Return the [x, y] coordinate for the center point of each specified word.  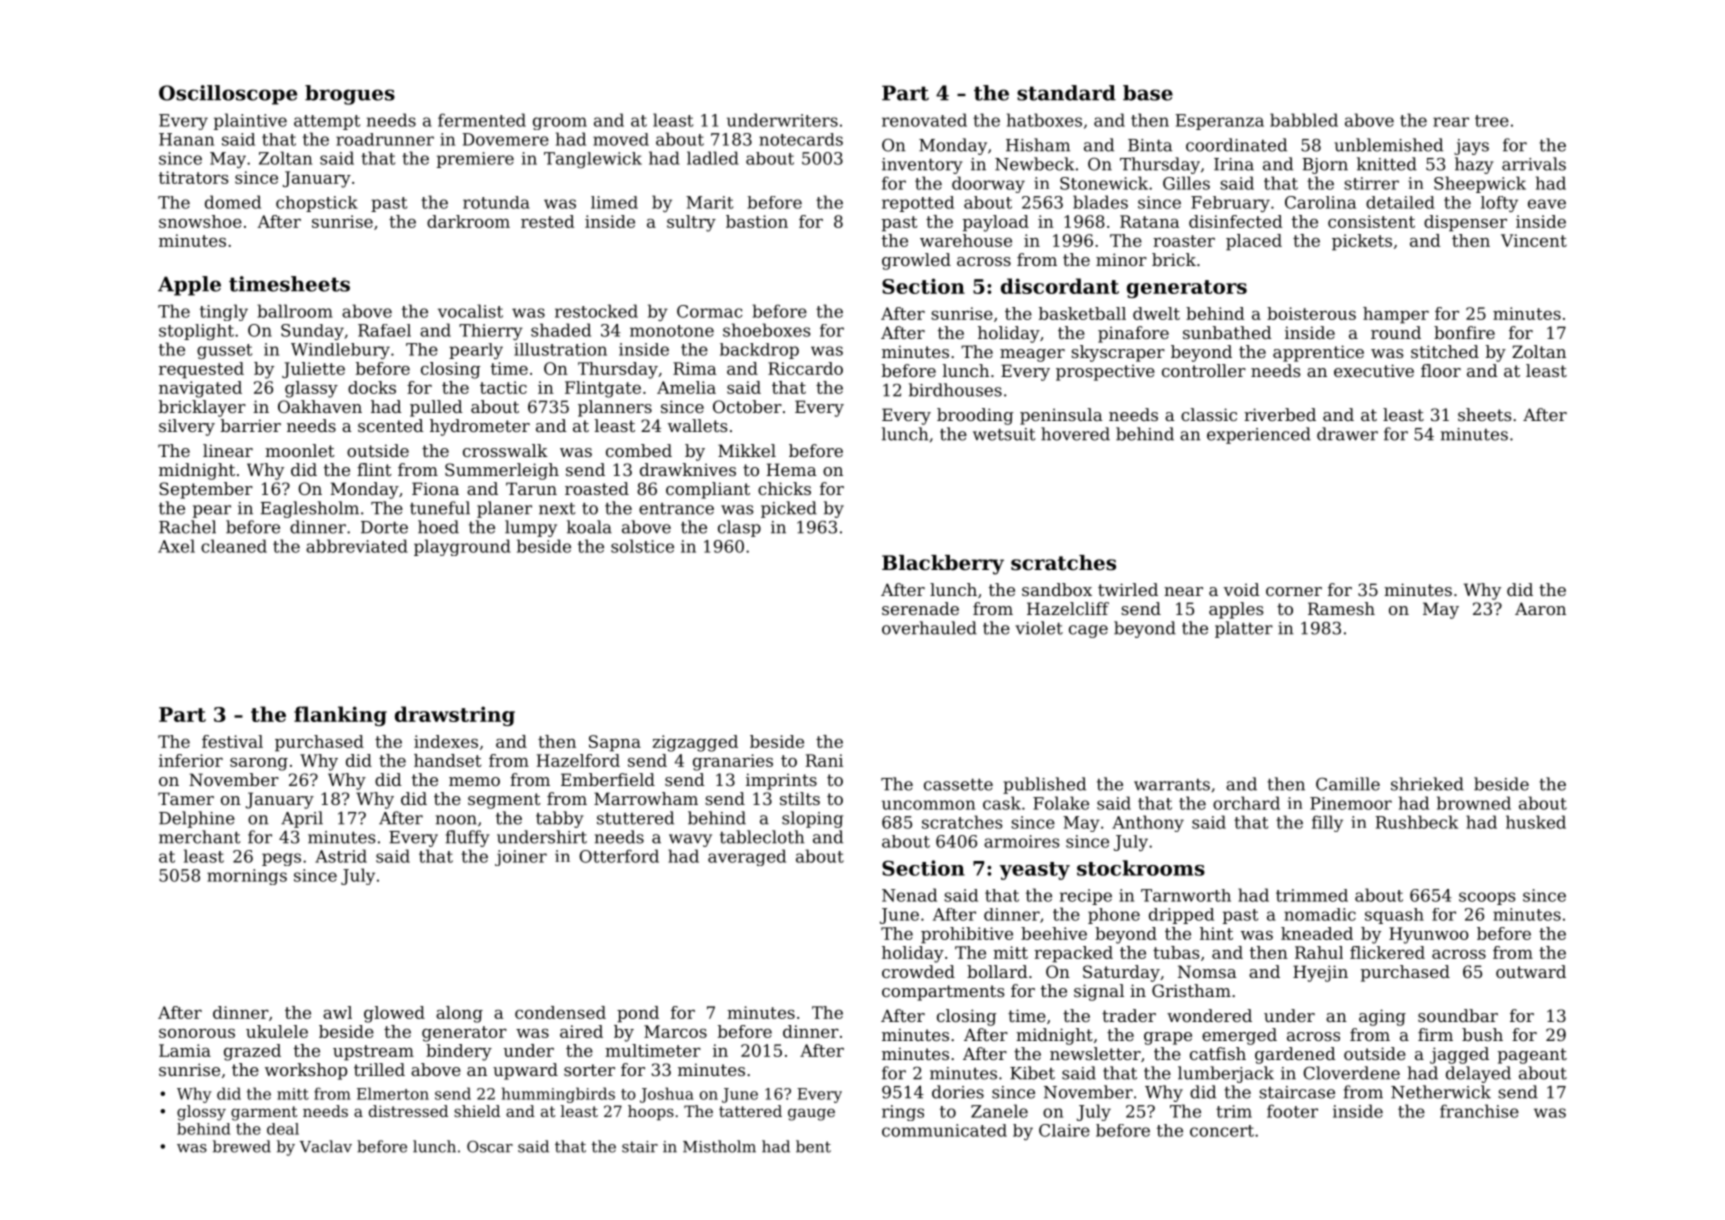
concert [1222, 1131]
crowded [918, 971]
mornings [247, 877]
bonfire [1464, 332]
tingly [224, 312]
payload [996, 223]
